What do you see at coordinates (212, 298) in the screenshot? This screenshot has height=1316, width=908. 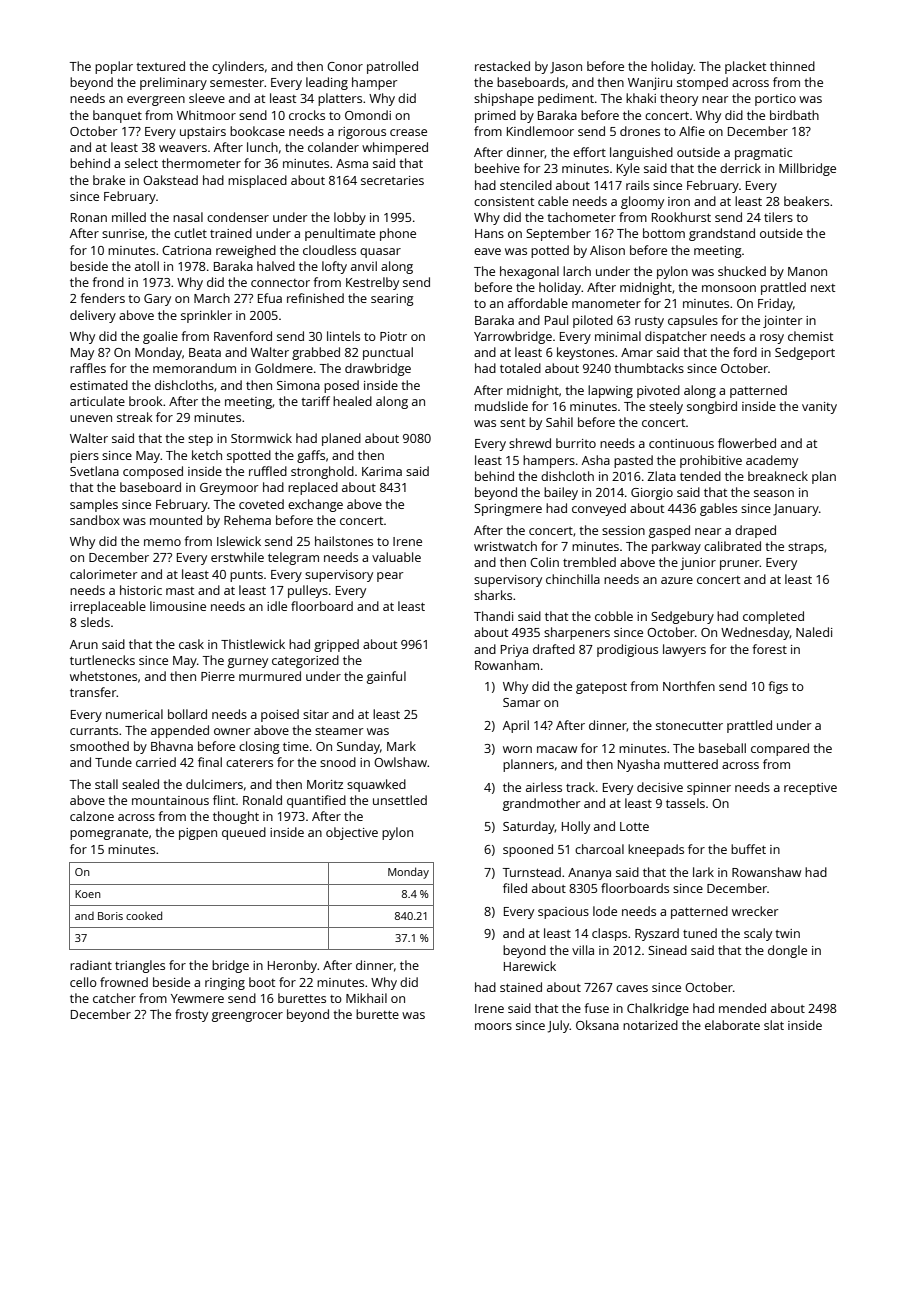 I see `March` at bounding box center [212, 298].
